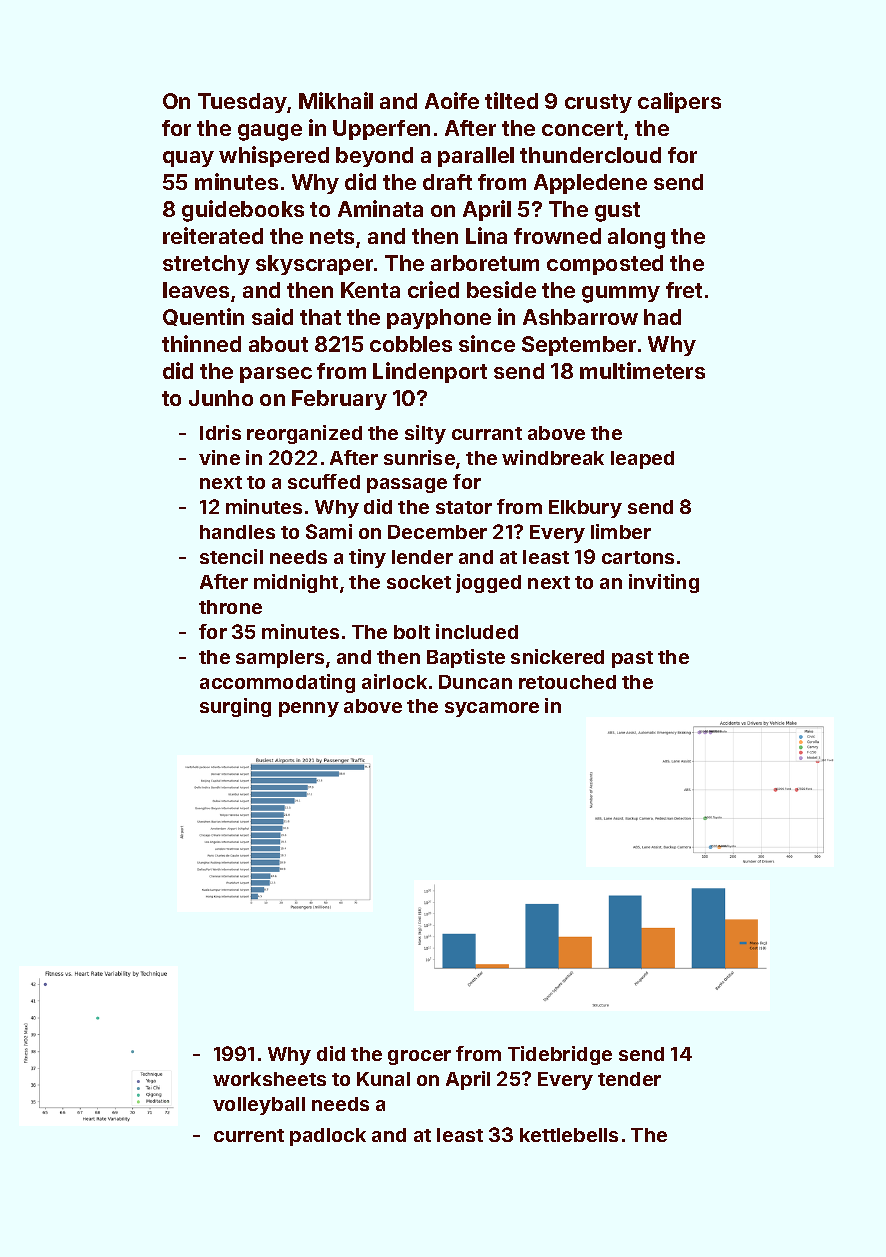 The height and width of the document is (1257, 886). What do you see at coordinates (598, 103) in the document?
I see `crusty` at bounding box center [598, 103].
